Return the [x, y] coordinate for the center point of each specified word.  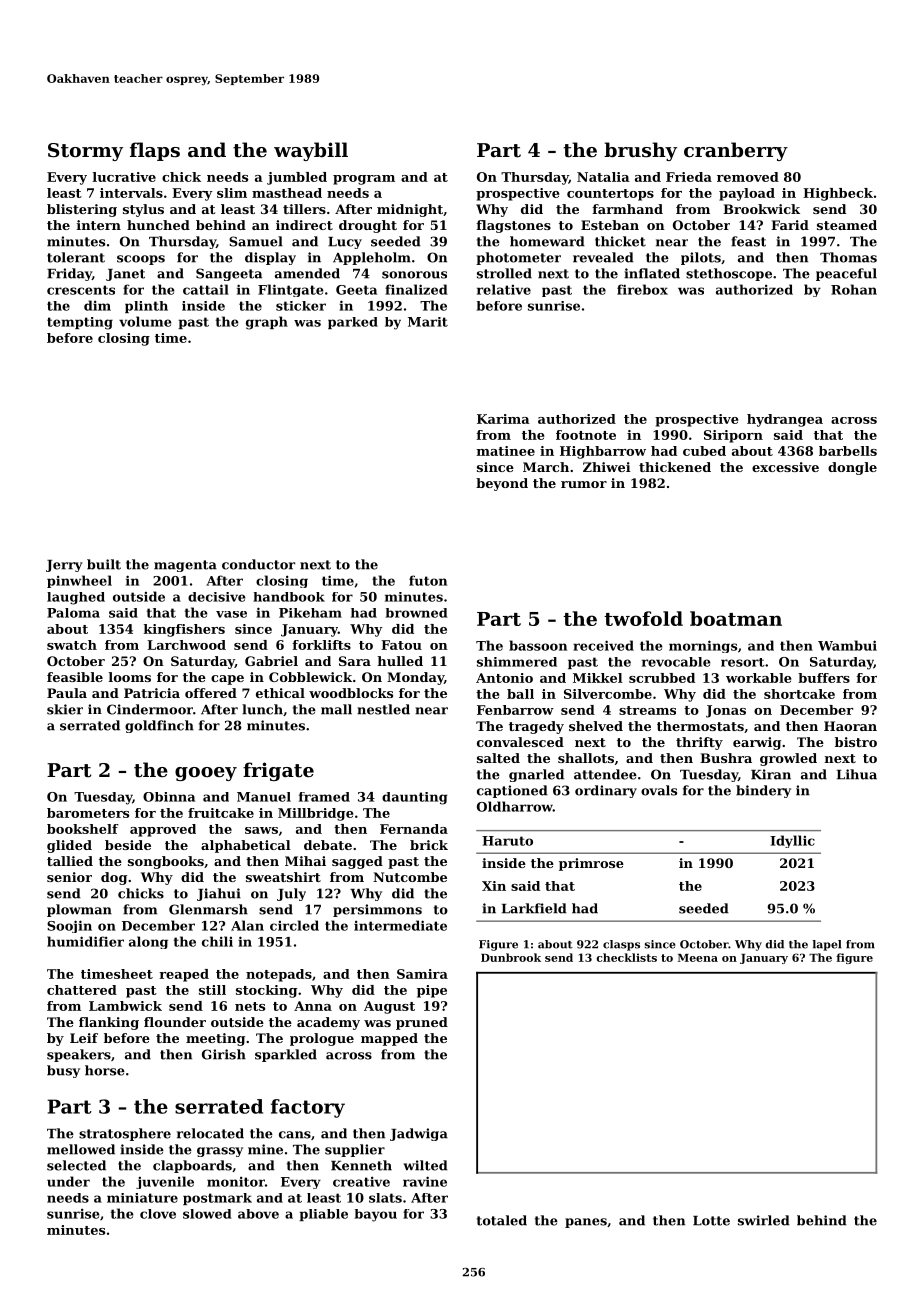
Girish [224, 1054]
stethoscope [729, 274]
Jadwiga [419, 1134]
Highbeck [838, 194]
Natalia [603, 177]
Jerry [64, 566]
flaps [155, 151]
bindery [763, 791]
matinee [506, 451]
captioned [512, 791]
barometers [88, 813]
